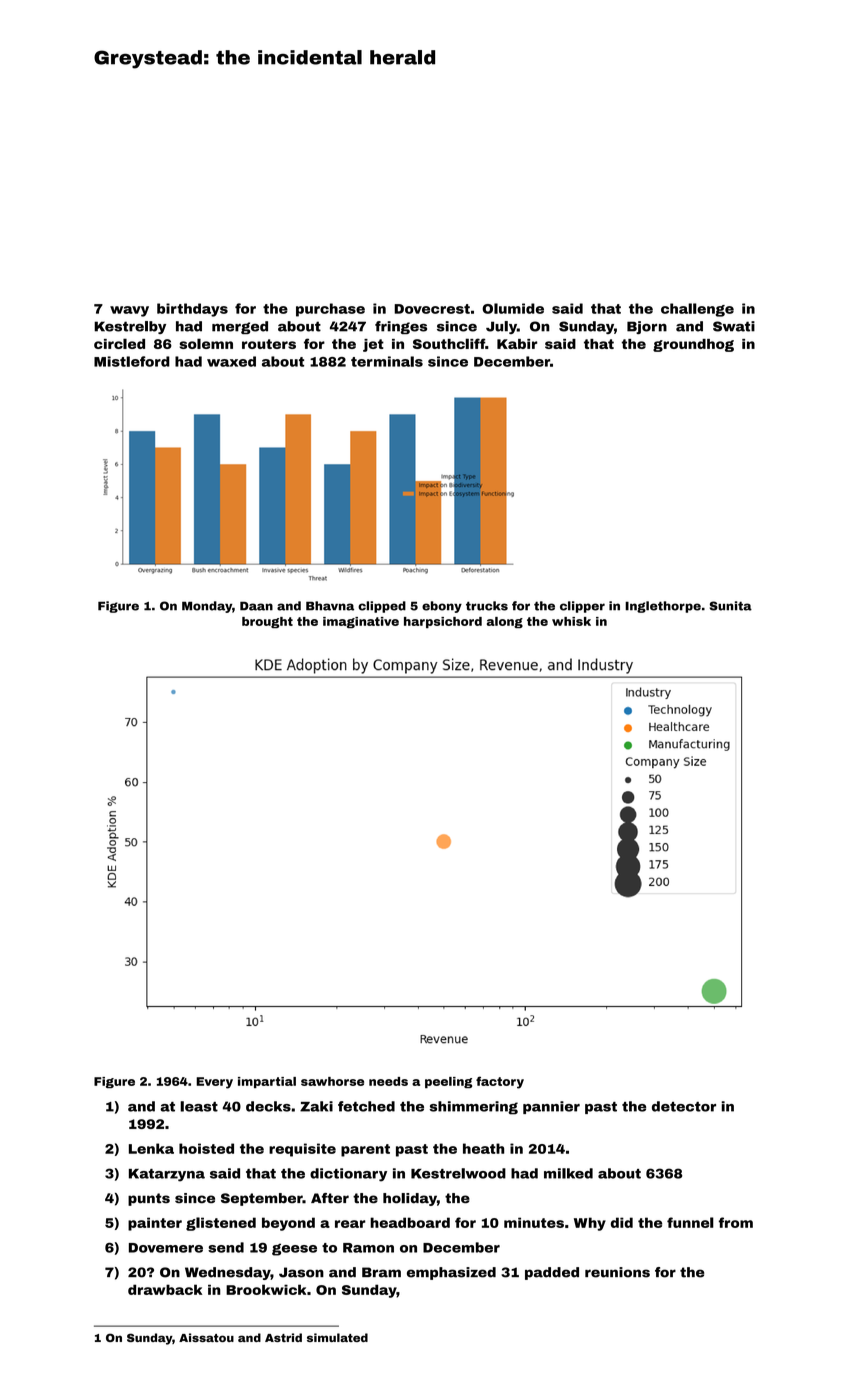 This page has width=849, height=1400. I want to click on along, so click(505, 622).
